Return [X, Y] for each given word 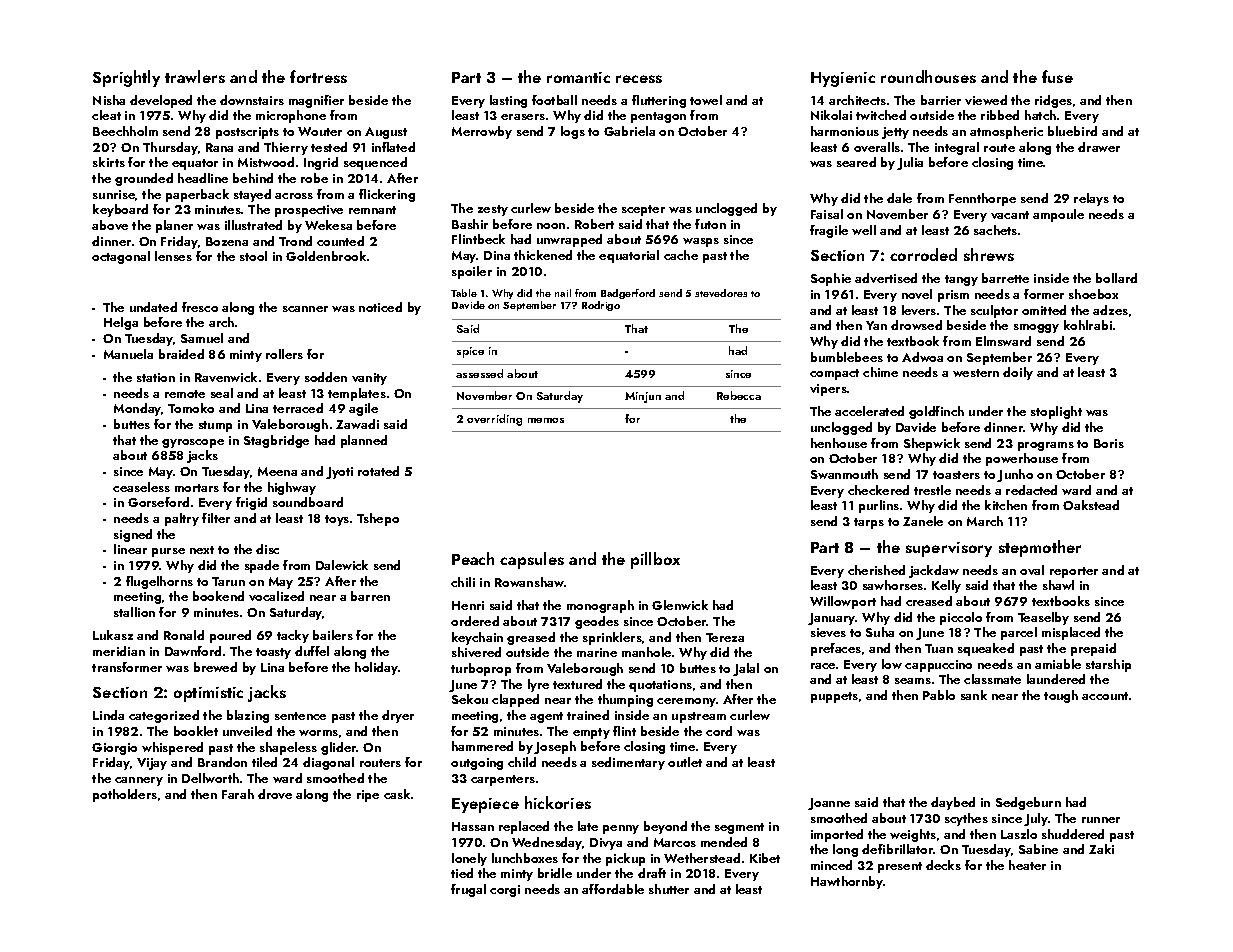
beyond [665, 827]
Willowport [843, 602]
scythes [966, 819]
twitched [881, 115]
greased [531, 638]
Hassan [473, 826]
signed [133, 535]
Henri [468, 605]
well [864, 230]
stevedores [721, 293]
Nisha [109, 100]
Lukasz [113, 635]
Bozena [227, 241]
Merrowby [482, 132]
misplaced [1071, 633]
